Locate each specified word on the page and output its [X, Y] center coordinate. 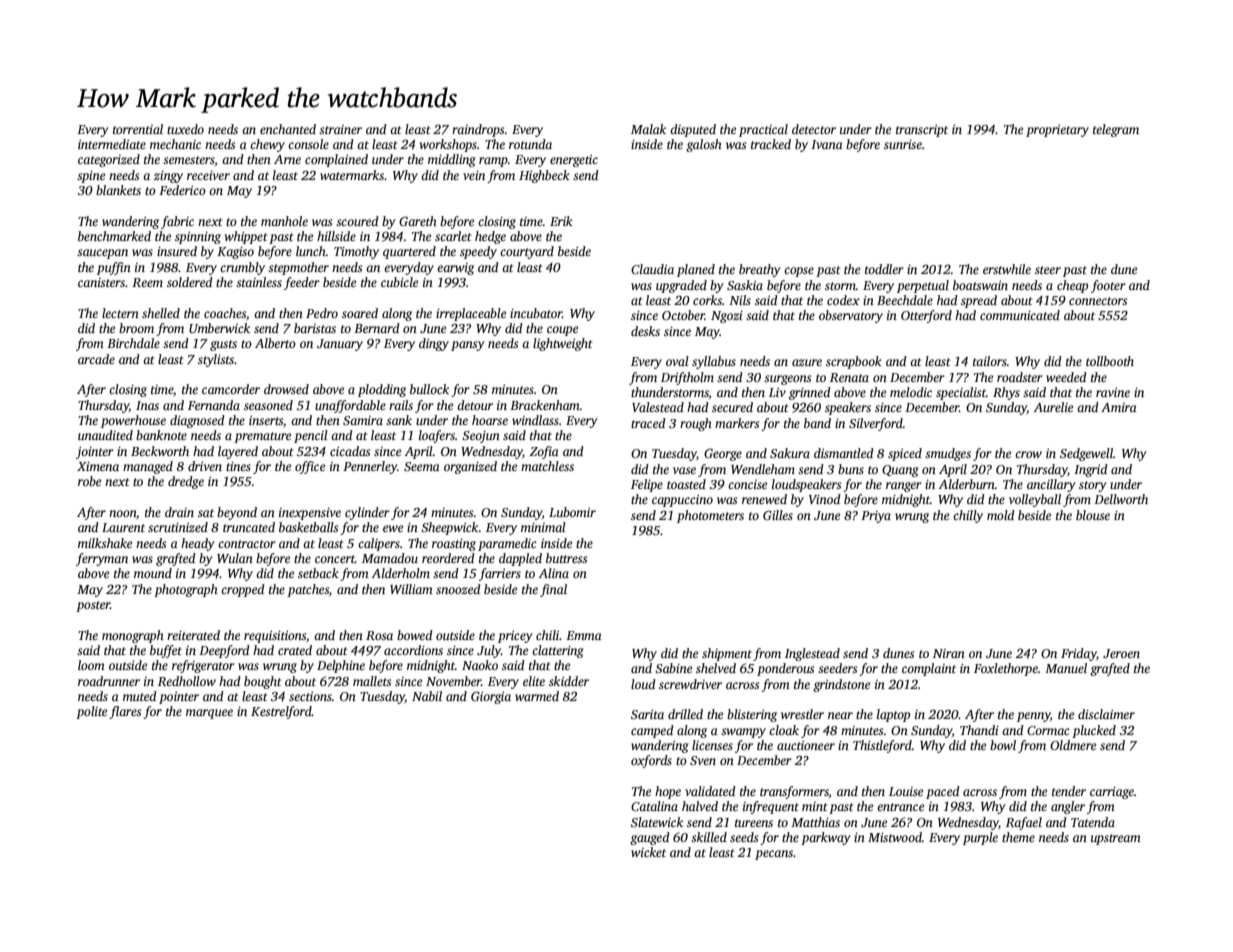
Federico [182, 190]
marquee [209, 714]
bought [263, 682]
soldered [190, 282]
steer [1048, 270]
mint [815, 806]
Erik [561, 221]
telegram [1116, 130]
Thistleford [882, 746]
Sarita [647, 714]
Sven [703, 760]
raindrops [478, 130]
